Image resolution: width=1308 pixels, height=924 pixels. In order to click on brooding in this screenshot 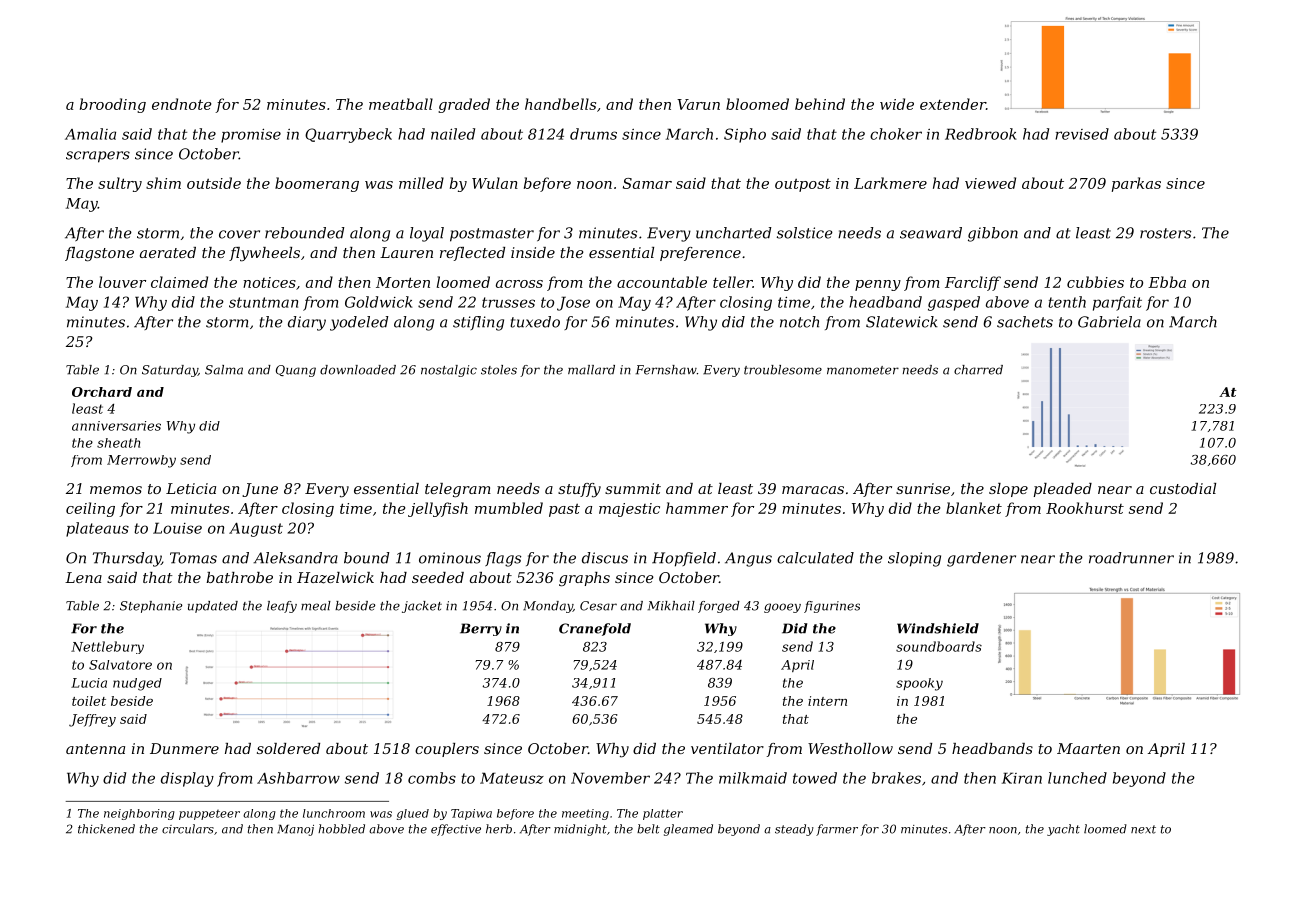, I will do `click(113, 105)`.
